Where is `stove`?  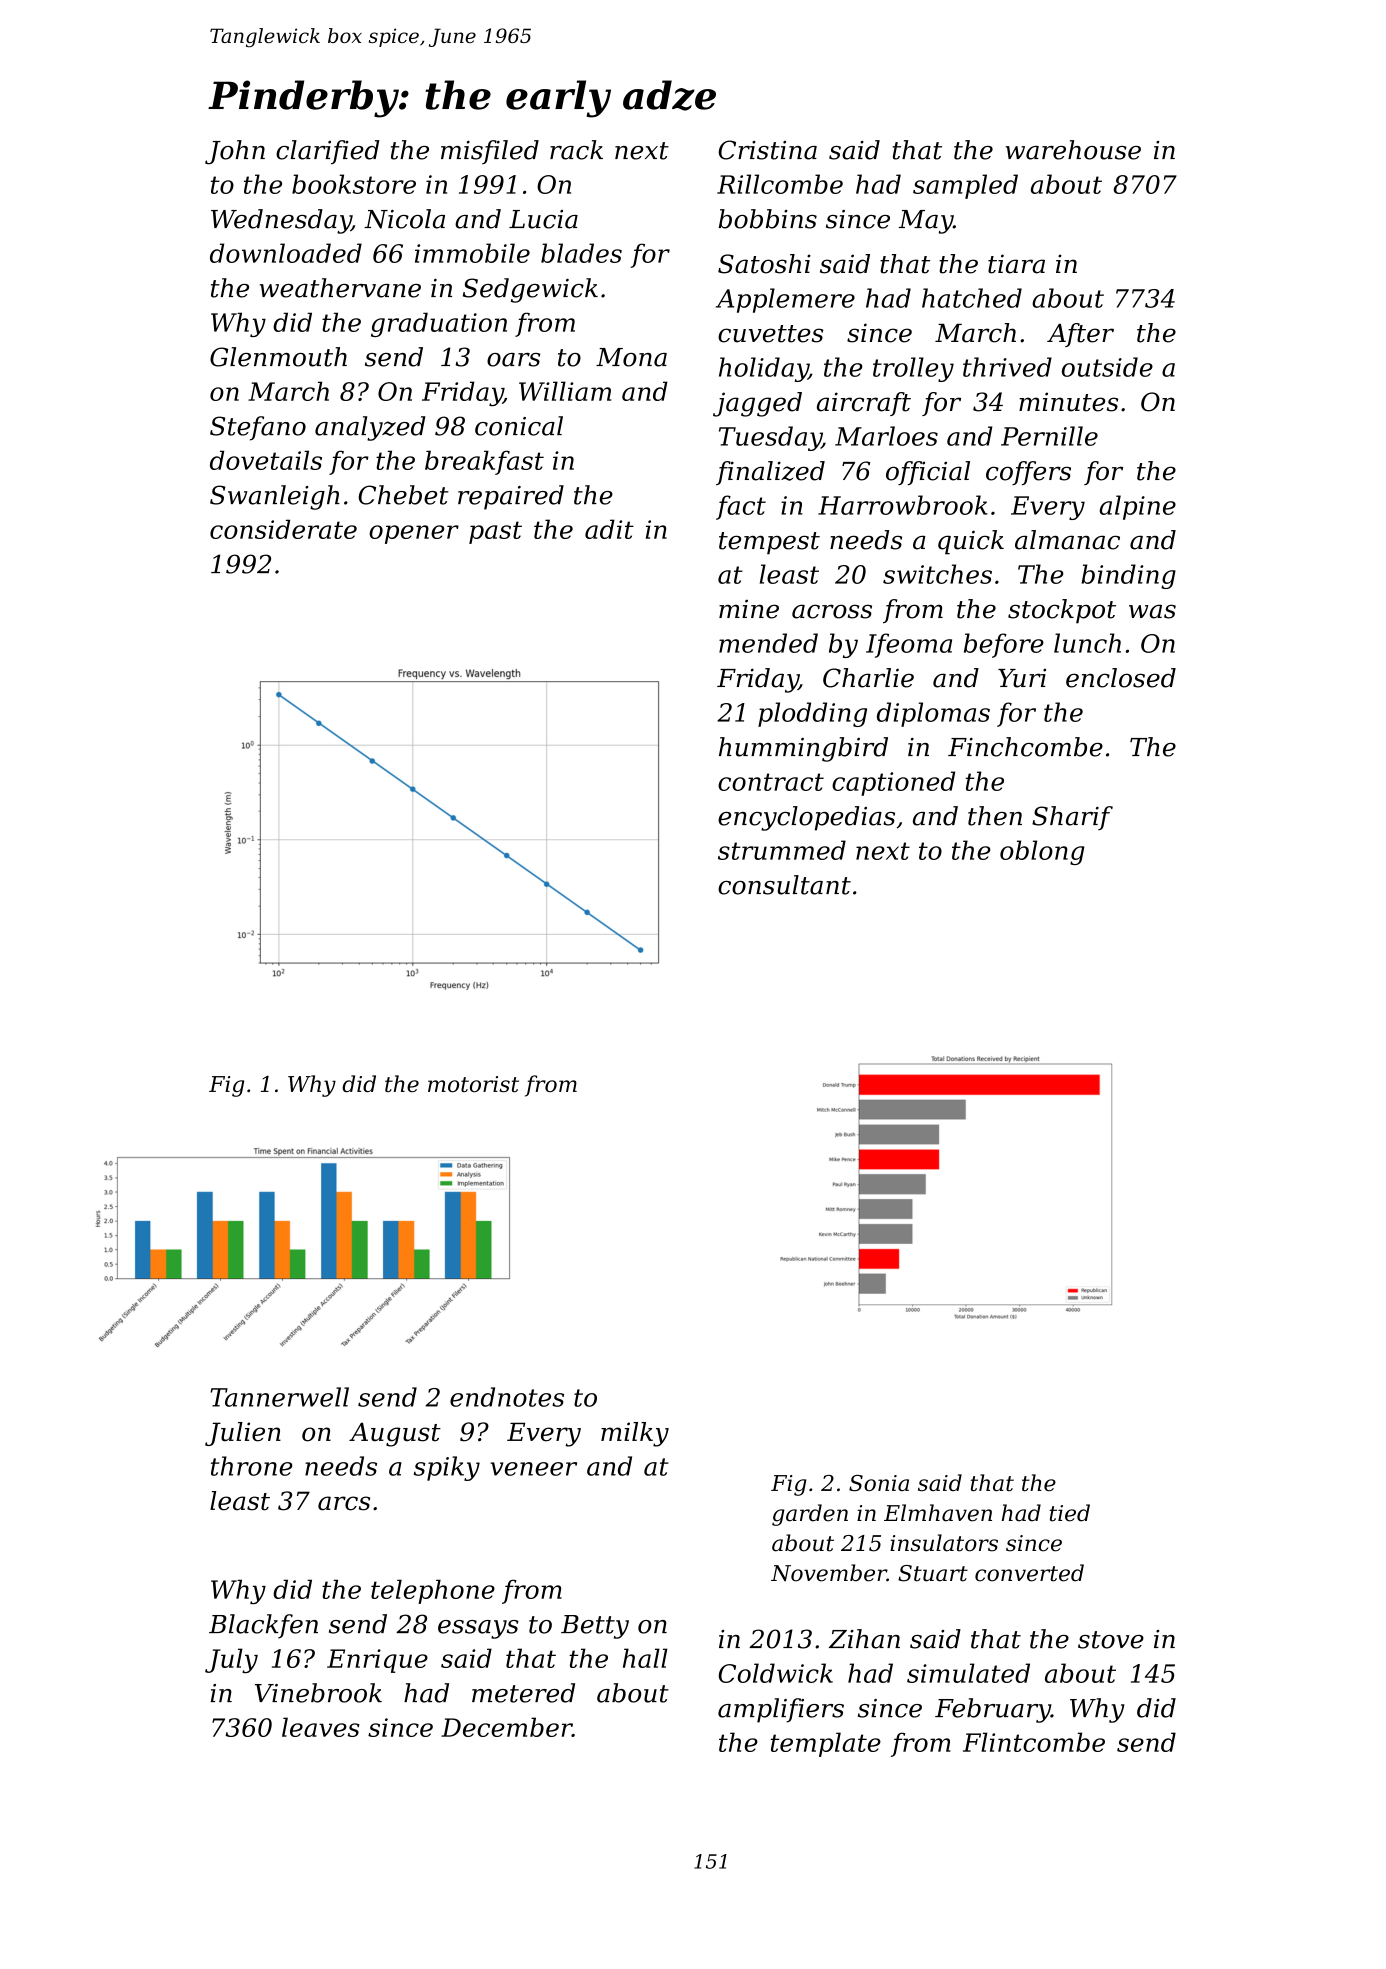
stove is located at coordinates (1111, 1640).
